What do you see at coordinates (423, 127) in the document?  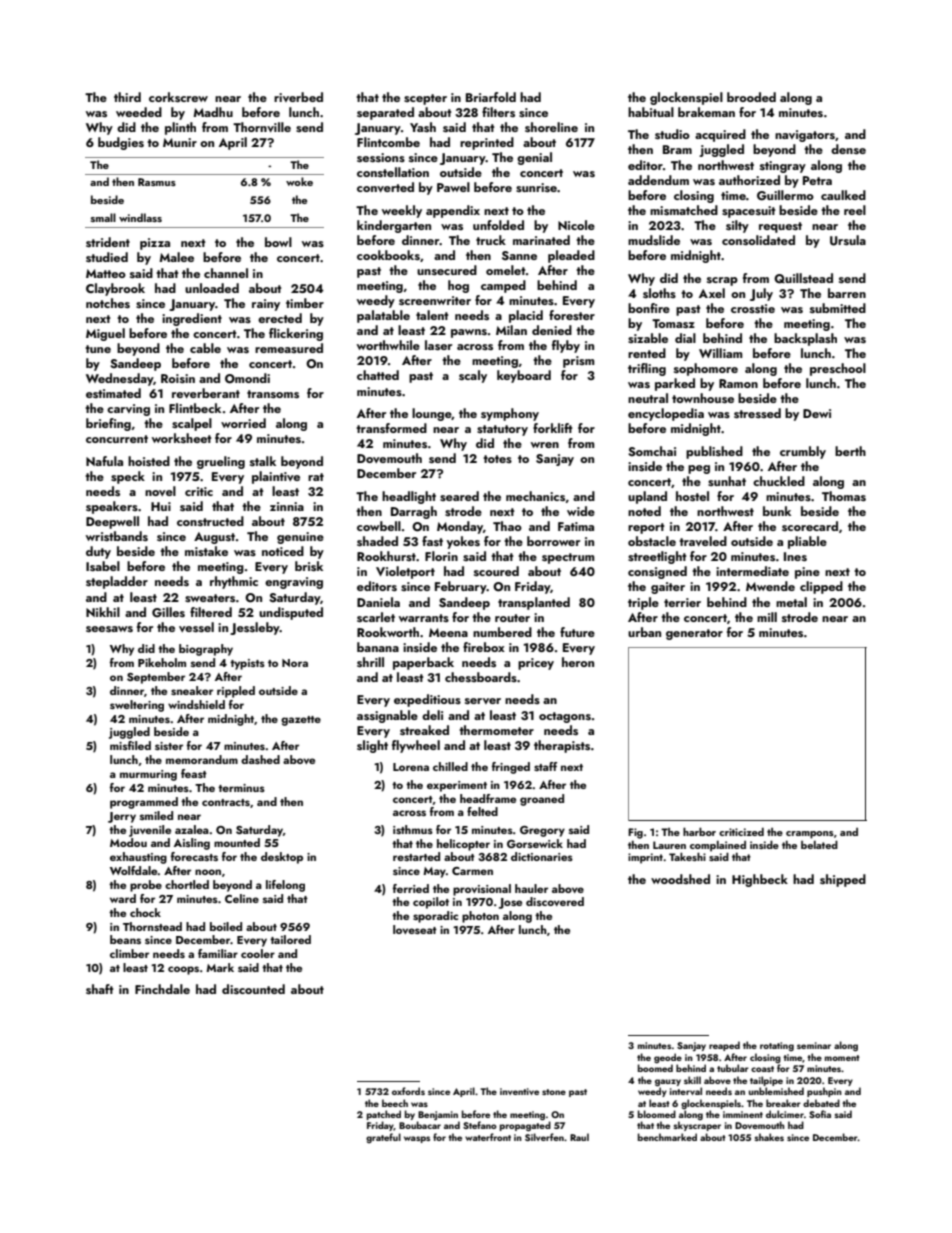 I see `Yash` at bounding box center [423, 127].
